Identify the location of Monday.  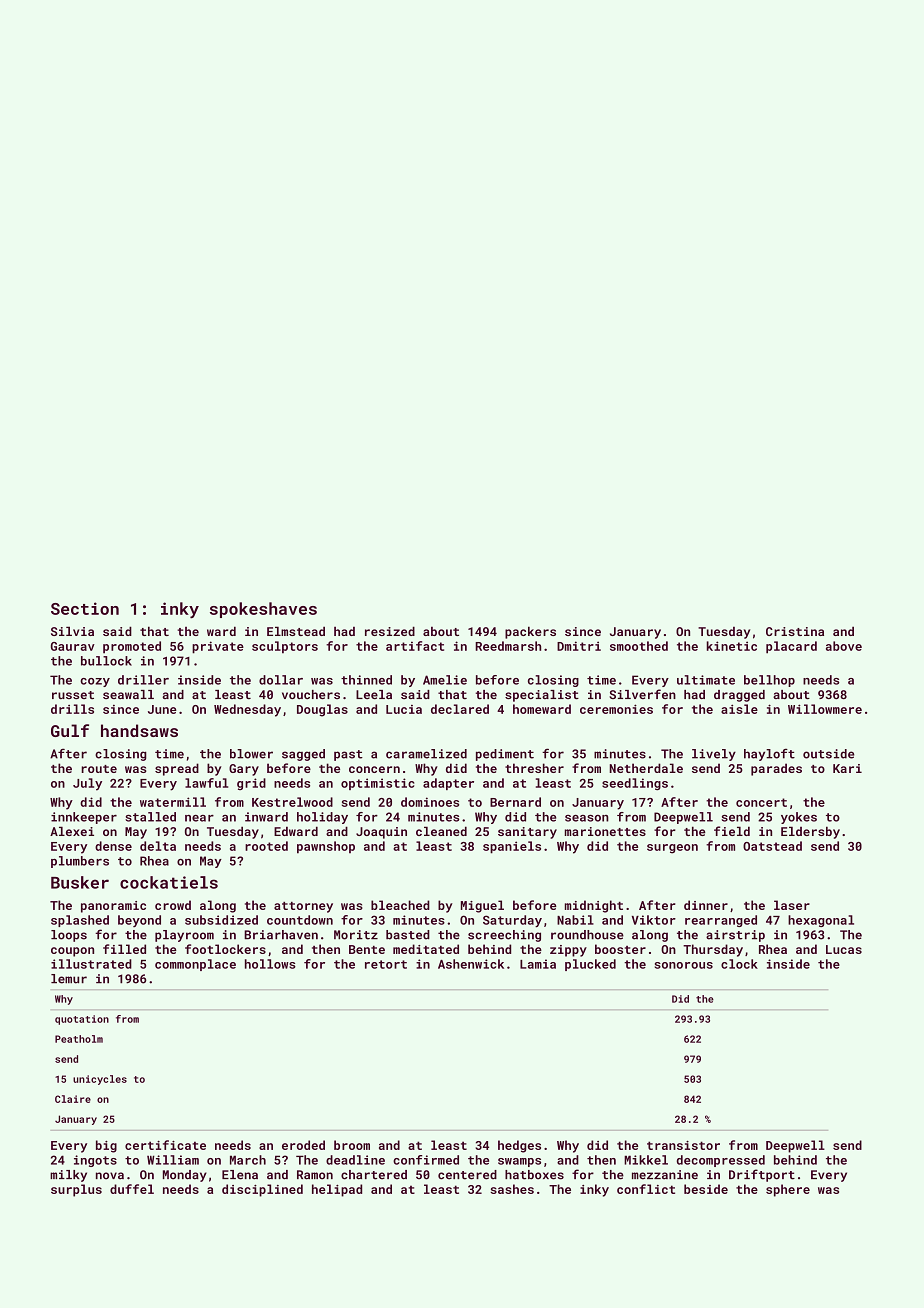
(185, 1176).
